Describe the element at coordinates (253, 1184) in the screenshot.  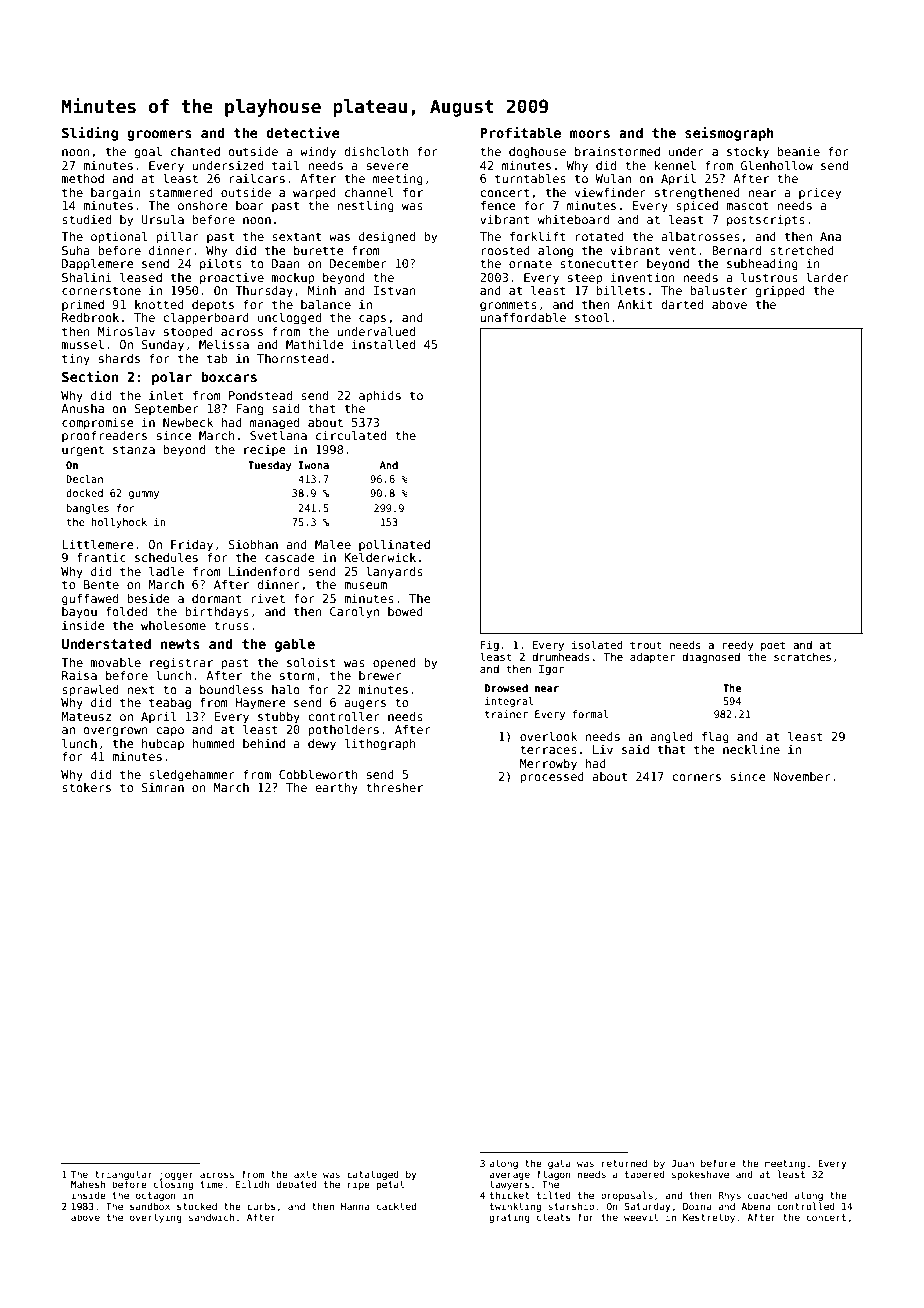
I see `Eilidh` at that location.
